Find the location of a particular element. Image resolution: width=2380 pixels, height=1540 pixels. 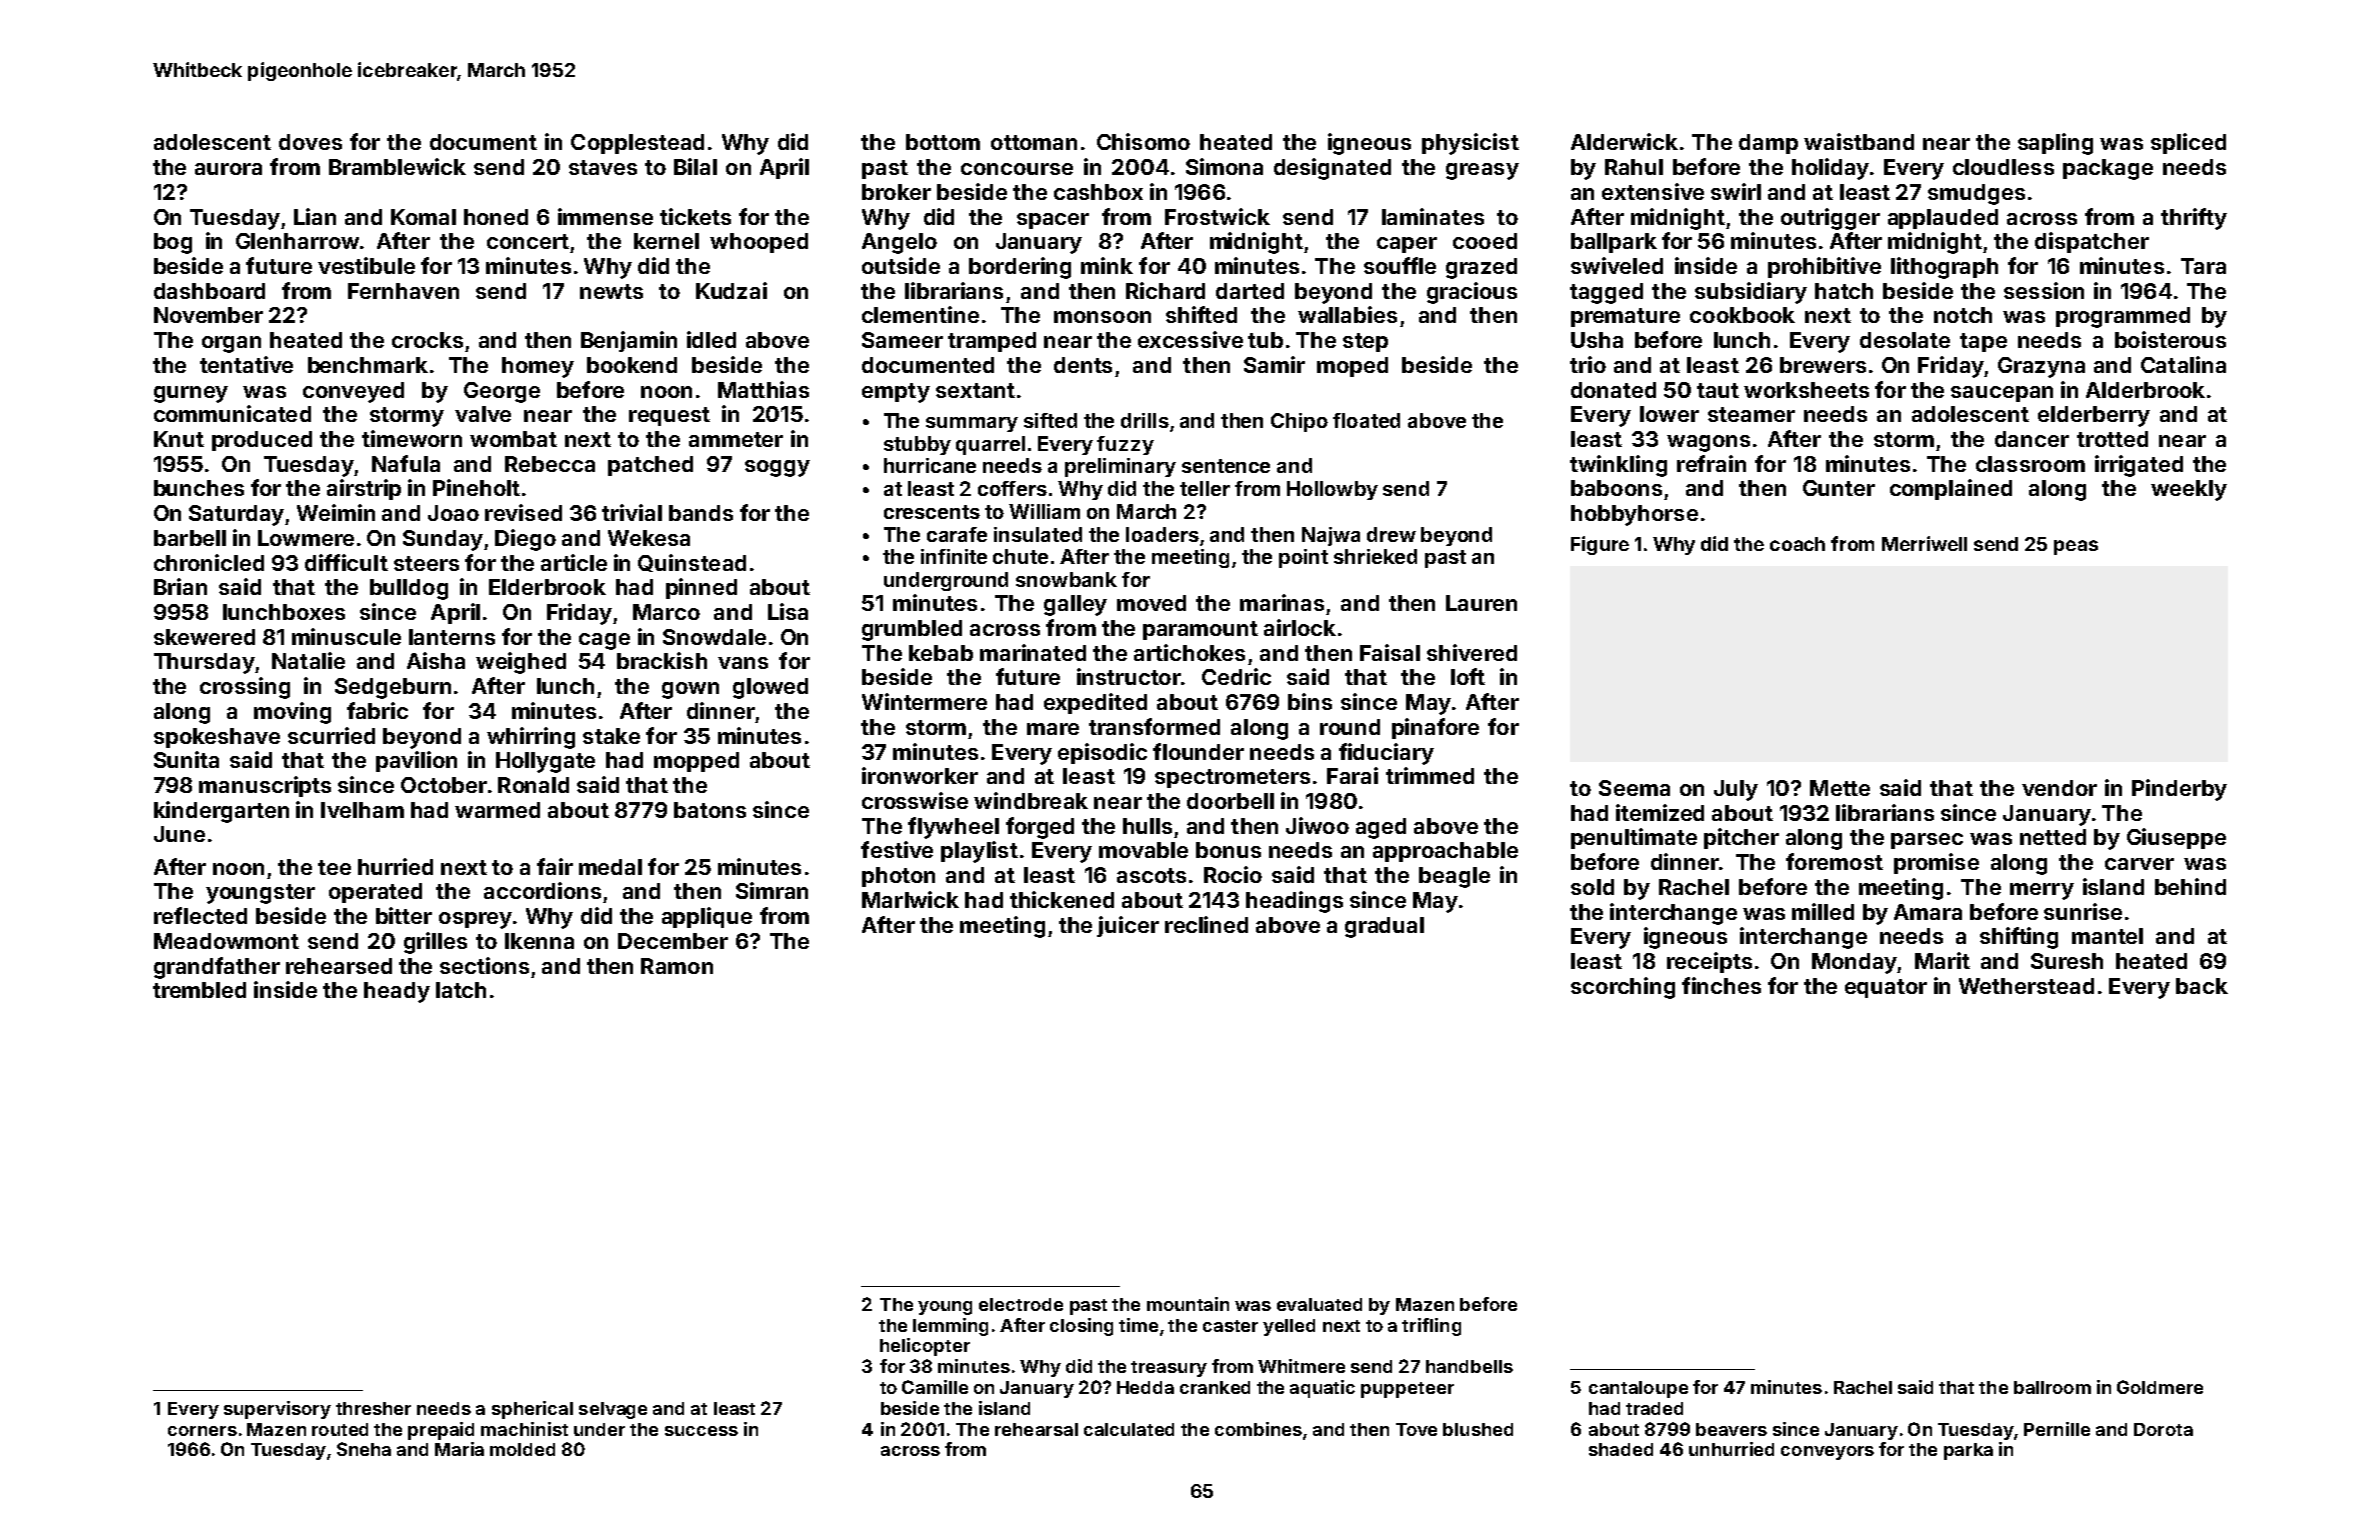

equator is located at coordinates (1886, 988).
